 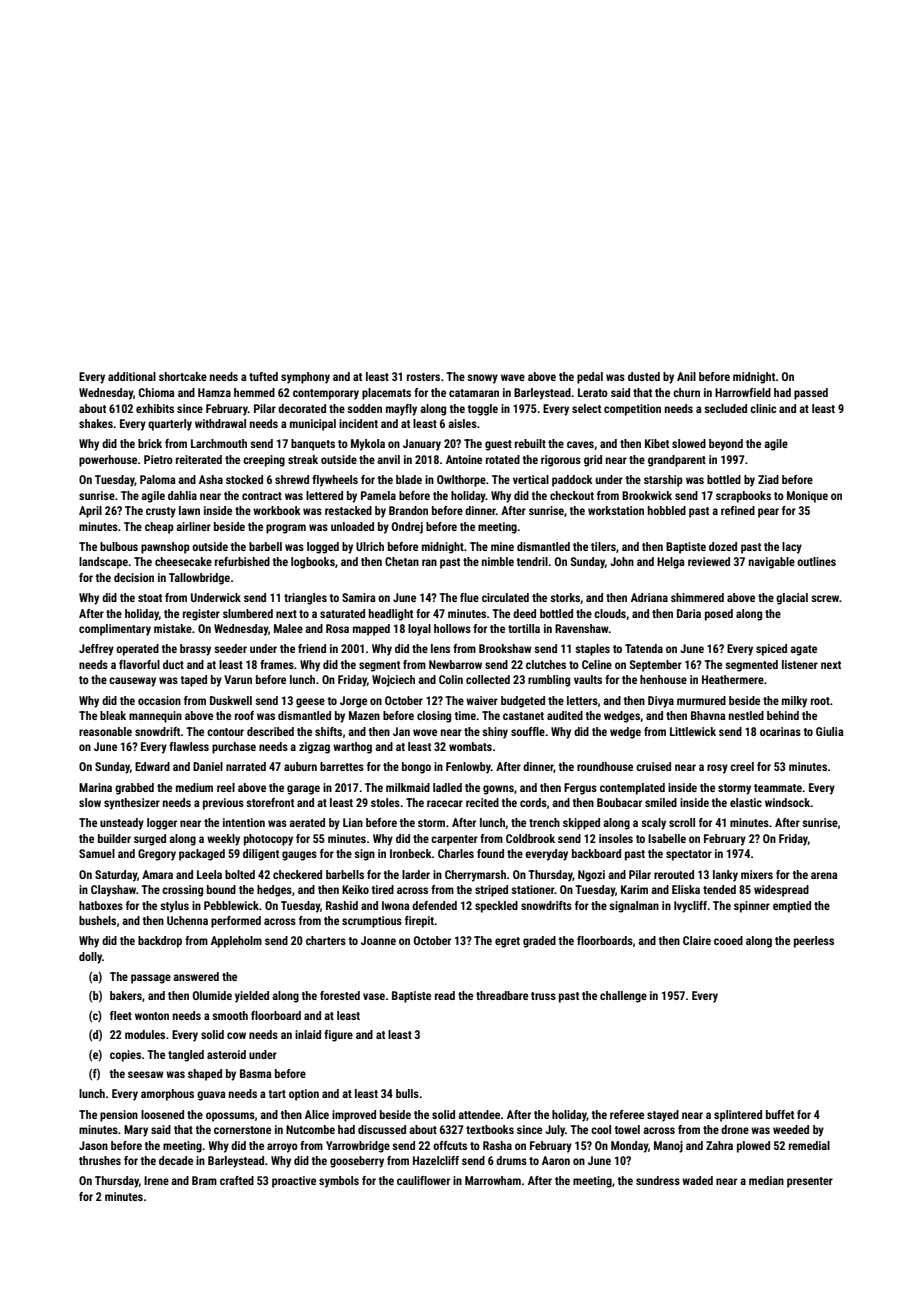 What do you see at coordinates (814, 942) in the screenshot?
I see `peerless` at bounding box center [814, 942].
